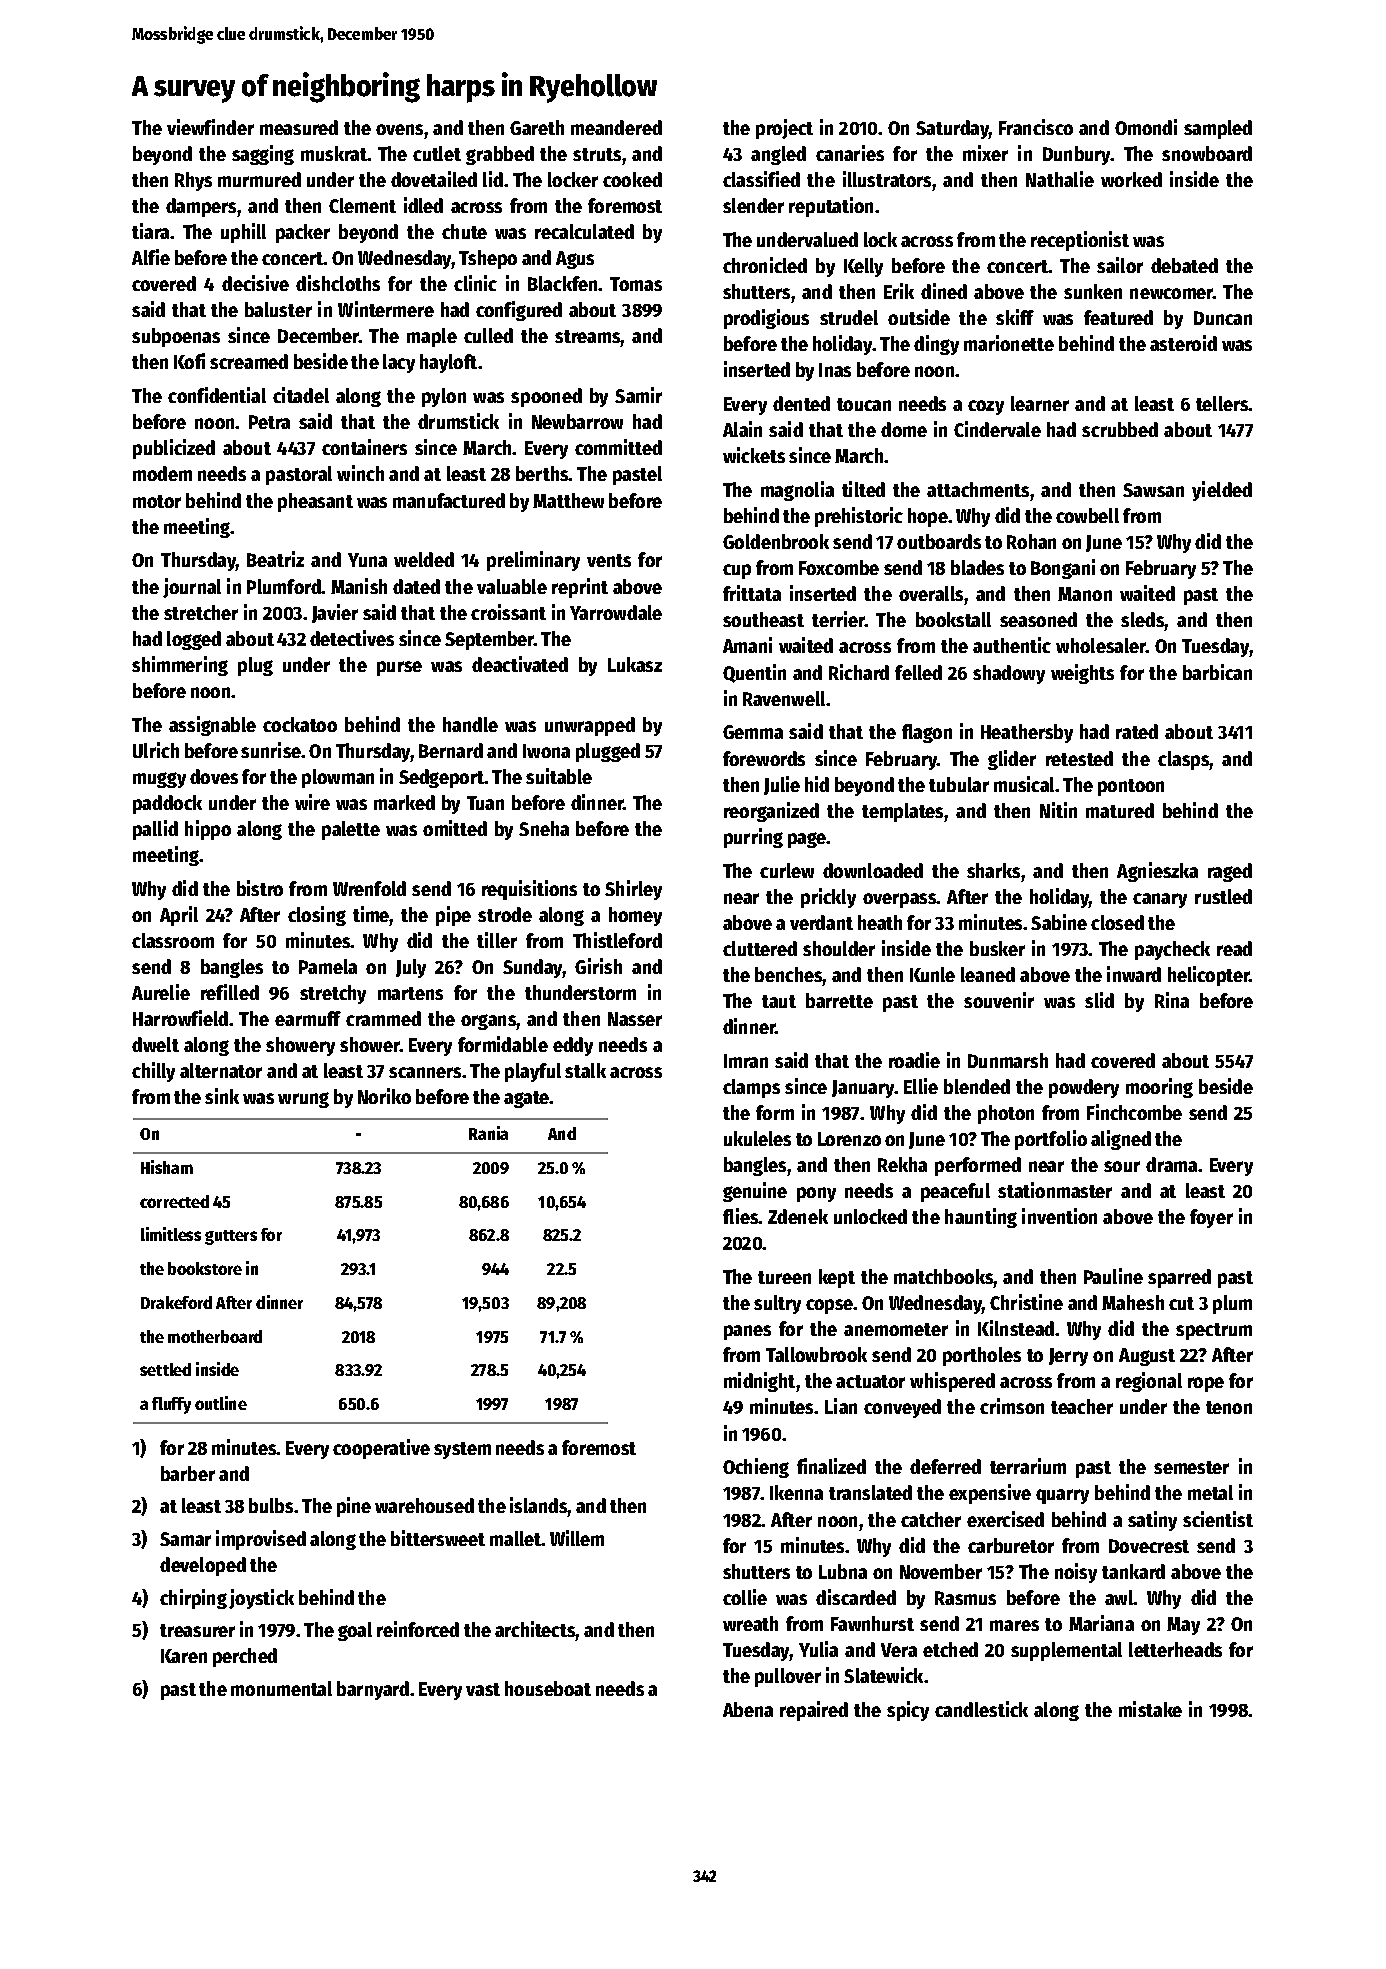  What do you see at coordinates (638, 395) in the page?
I see `Samir` at bounding box center [638, 395].
